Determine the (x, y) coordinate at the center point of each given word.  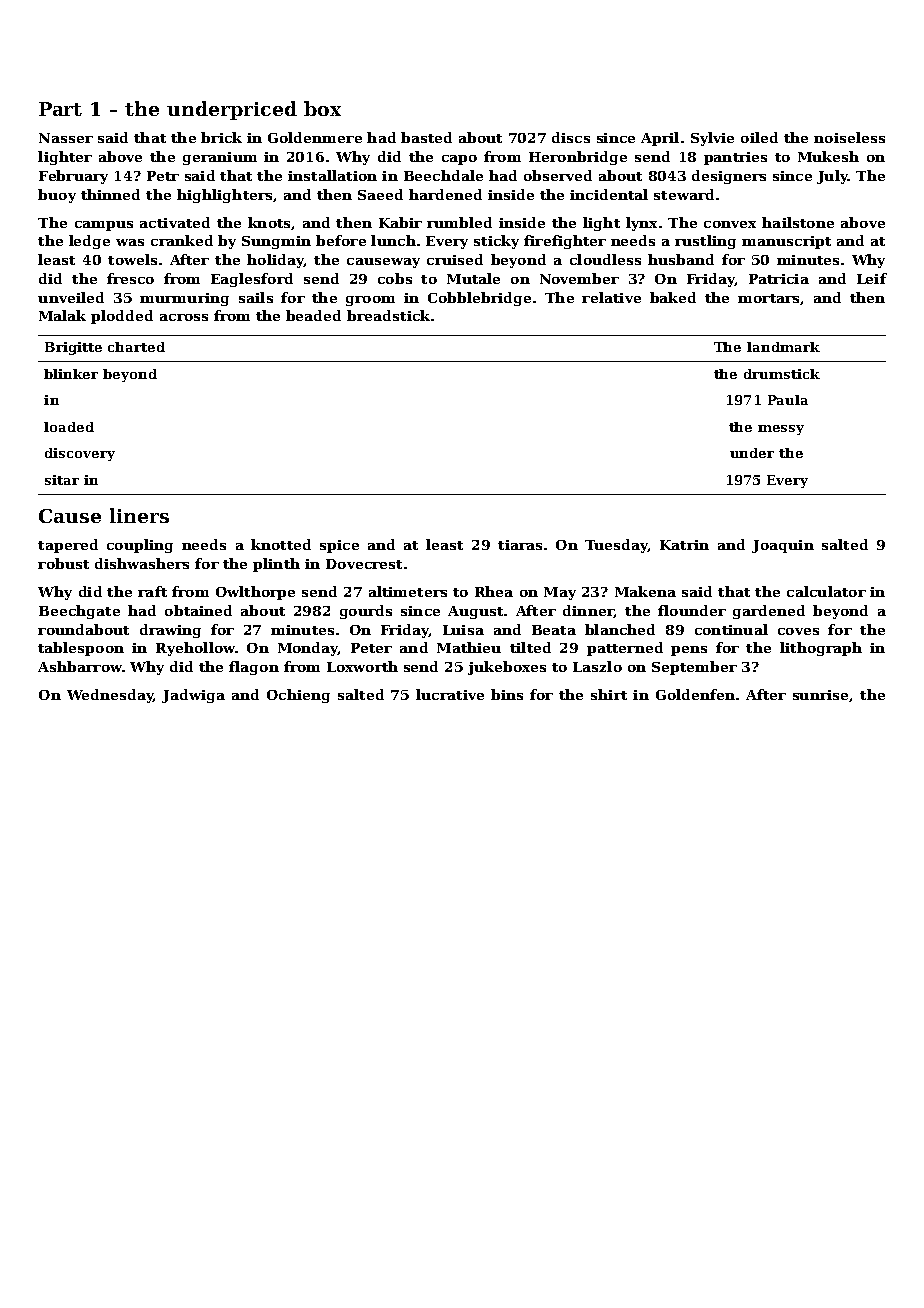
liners (139, 515)
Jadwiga (193, 696)
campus (104, 226)
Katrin (684, 545)
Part (60, 109)
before (341, 240)
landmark (783, 347)
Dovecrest (364, 564)
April (660, 139)
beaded (313, 315)
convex (730, 224)
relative (611, 297)
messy (781, 430)
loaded (69, 427)
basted (426, 137)
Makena (645, 591)
